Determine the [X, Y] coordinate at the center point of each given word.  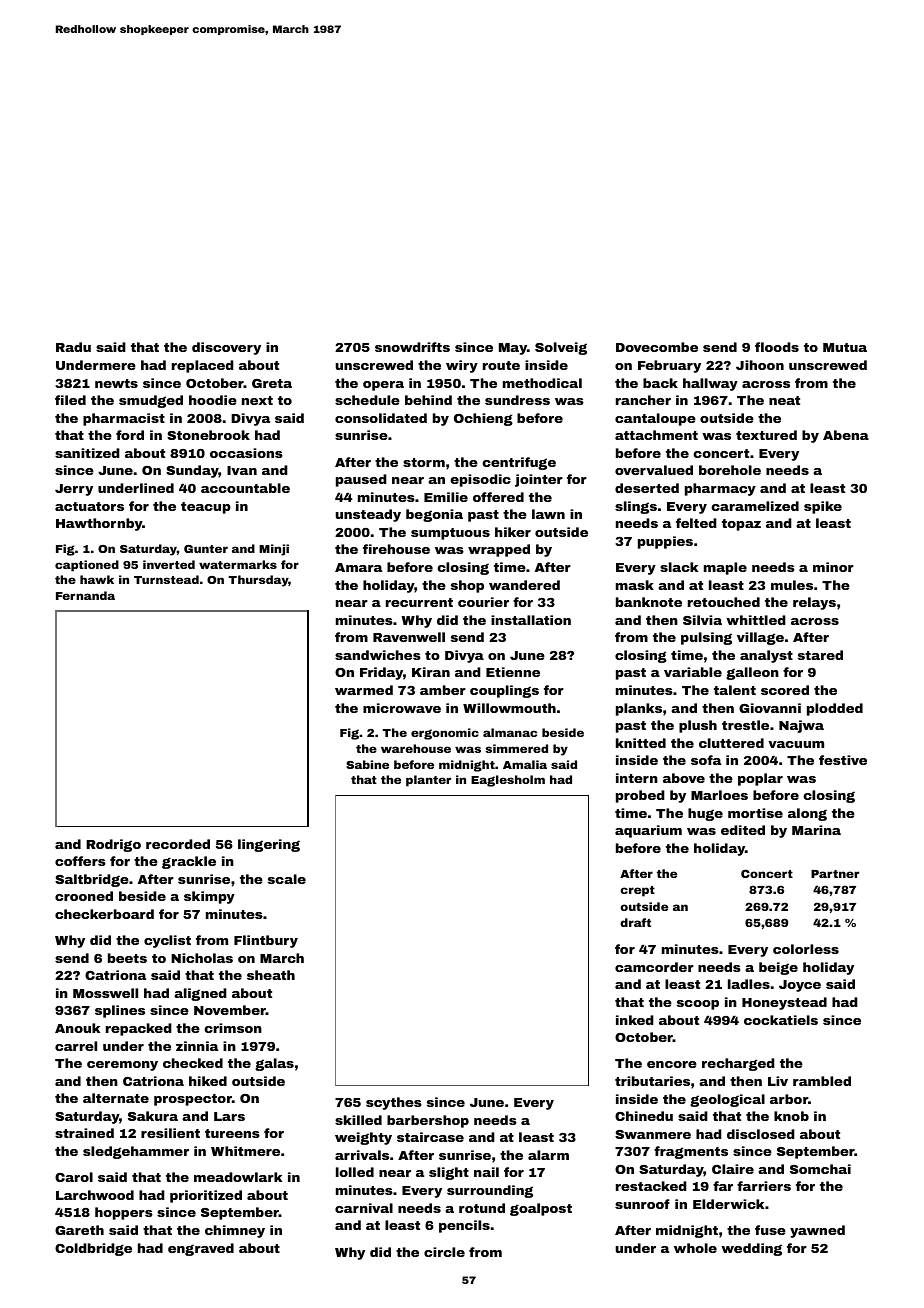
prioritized [206, 1196]
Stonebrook [208, 435]
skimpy [209, 897]
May [513, 349]
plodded [835, 709]
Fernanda [85, 595]
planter [428, 781]
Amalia [525, 764]
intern [637, 778]
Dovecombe [657, 347]
